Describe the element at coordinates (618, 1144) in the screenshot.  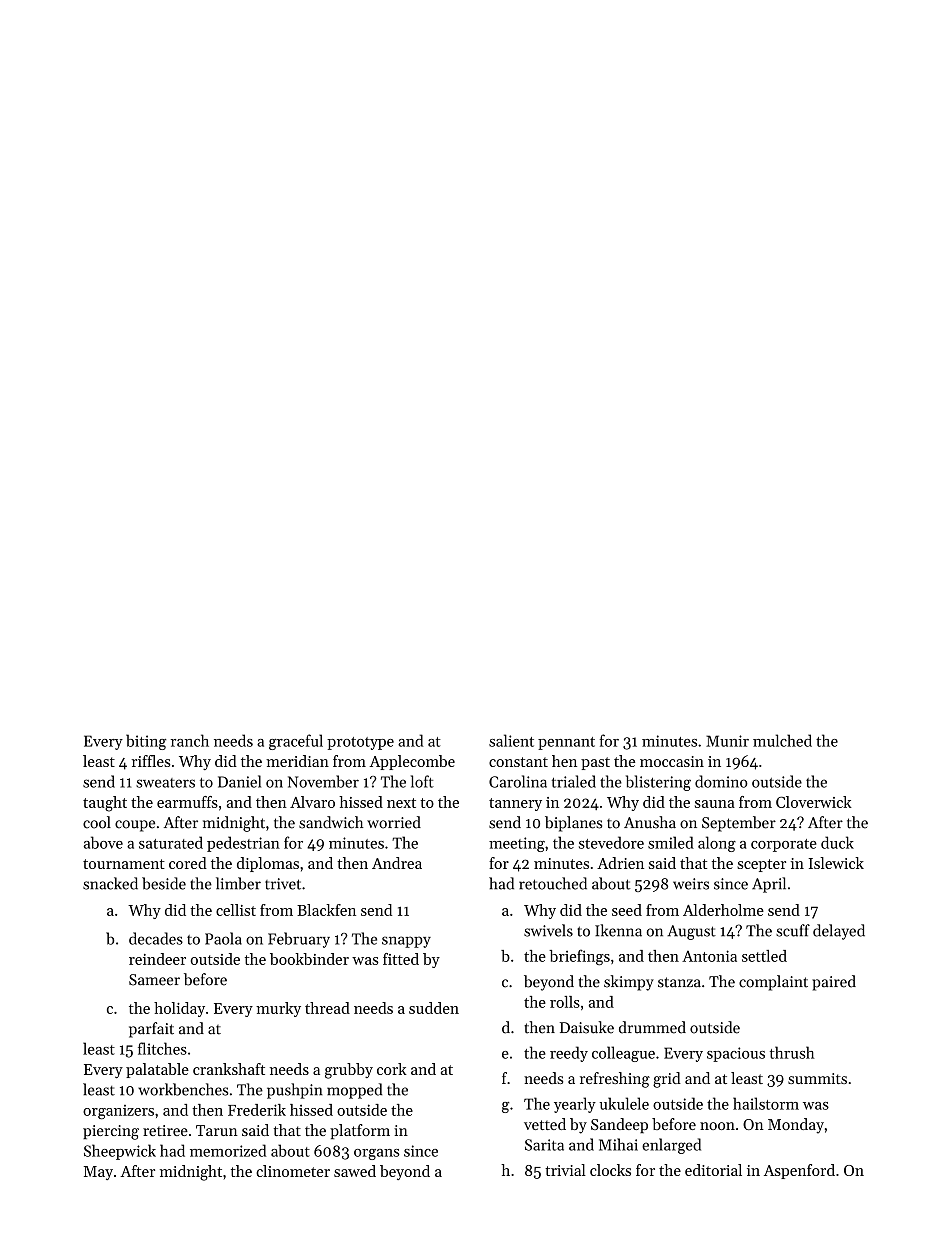
I see `Mihai` at that location.
